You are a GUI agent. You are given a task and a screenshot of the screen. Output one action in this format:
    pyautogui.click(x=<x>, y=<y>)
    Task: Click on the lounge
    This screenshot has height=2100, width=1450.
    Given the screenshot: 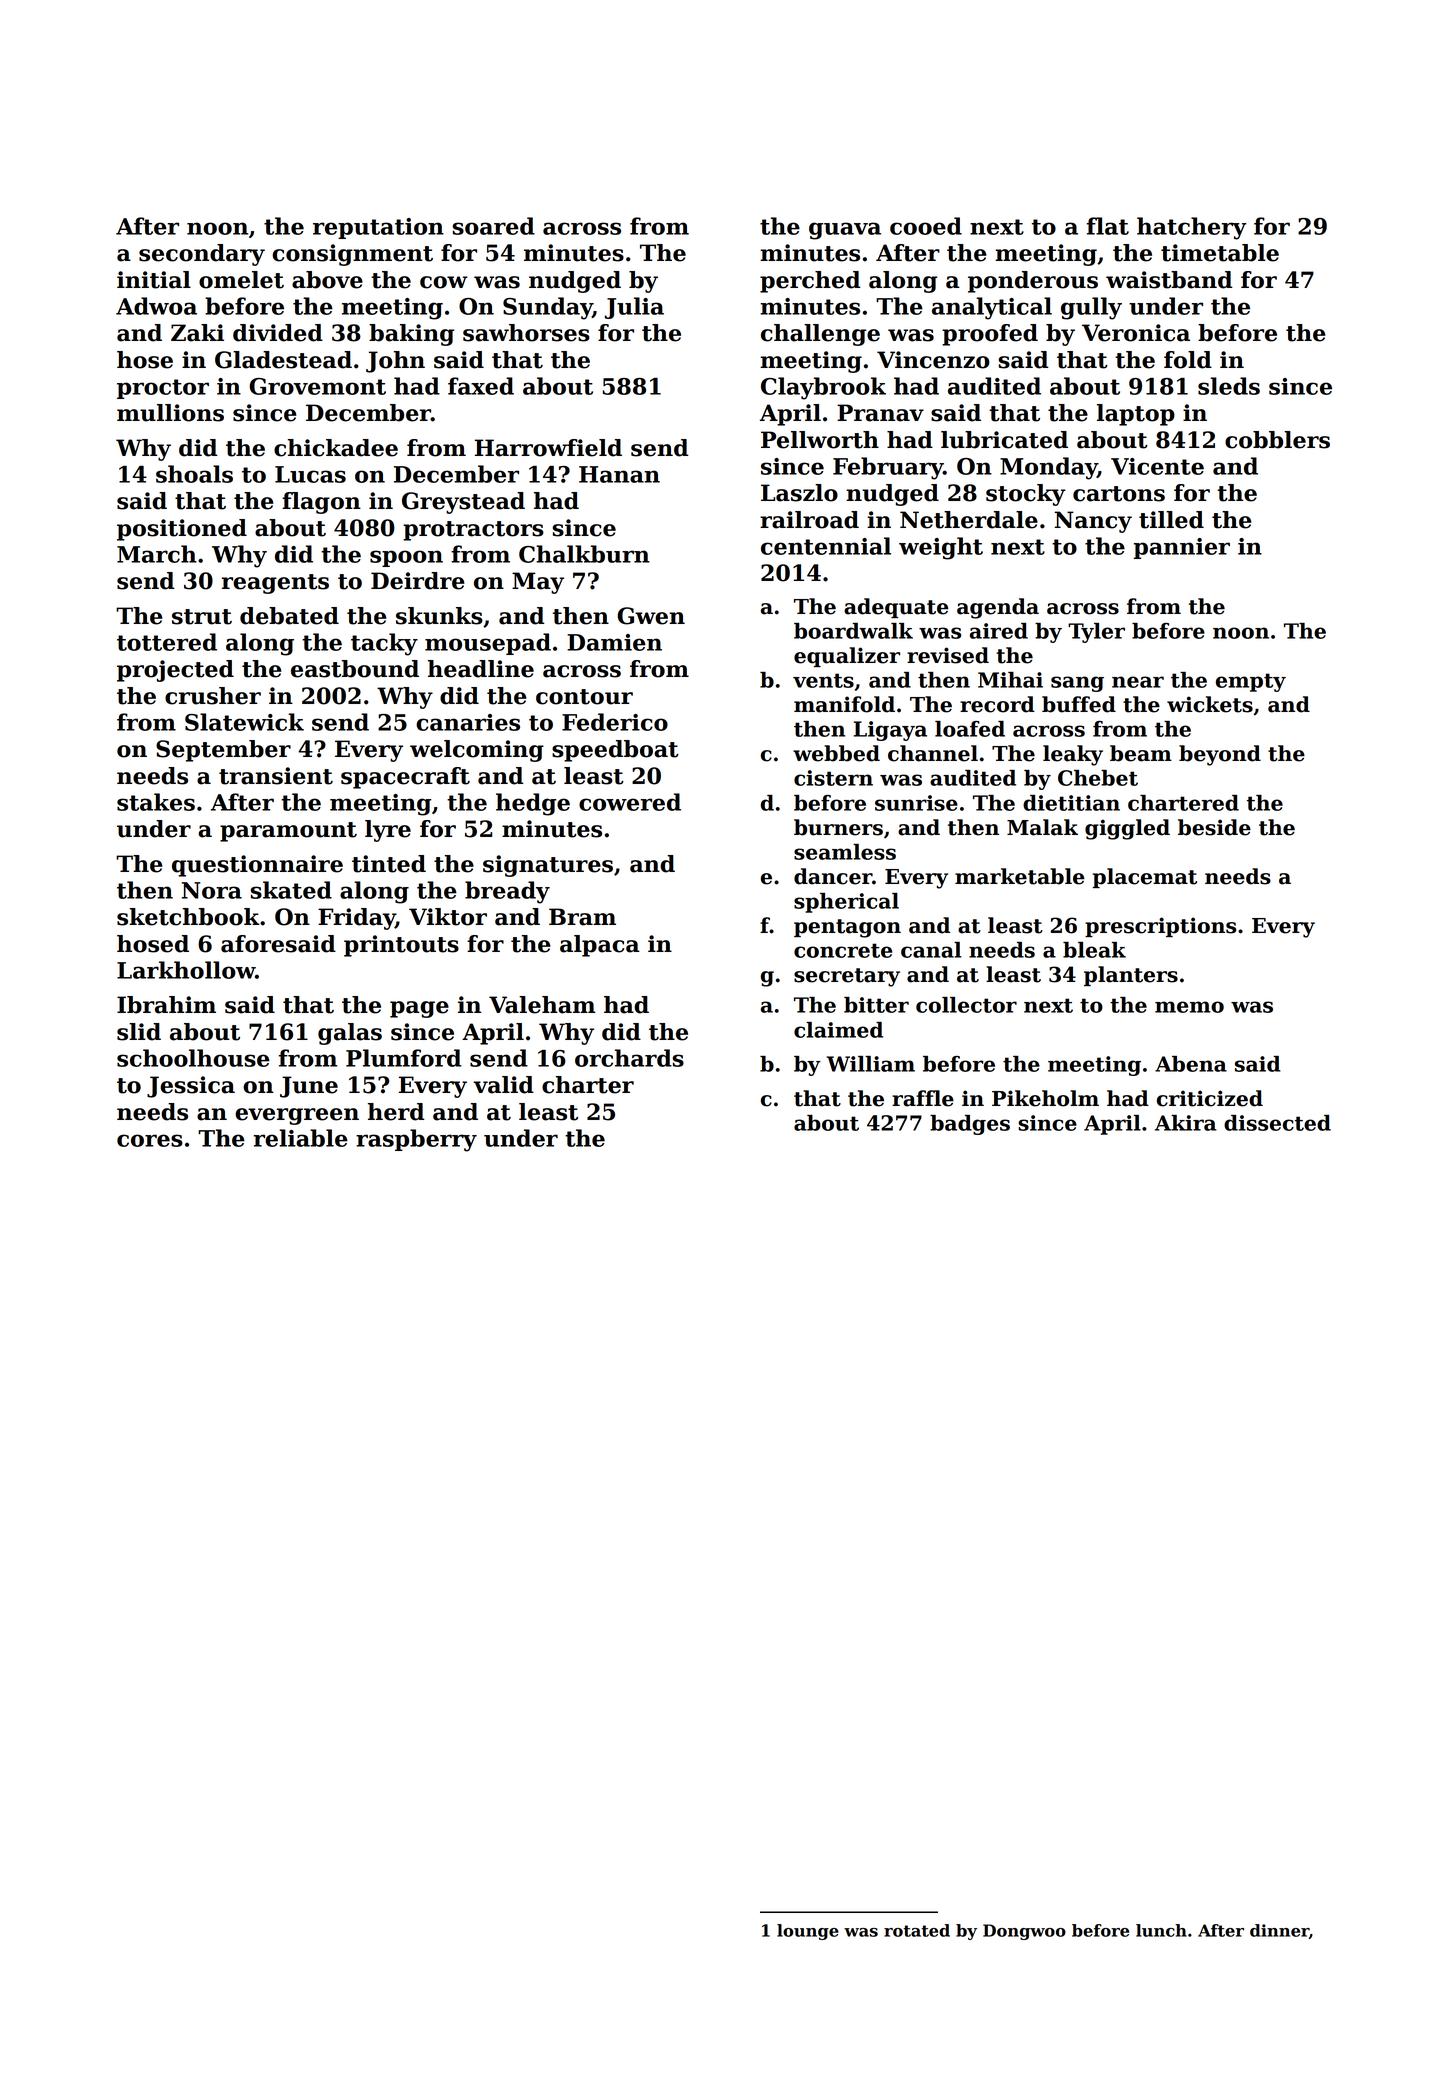 What is the action you would take?
    pyautogui.click(x=808, y=1932)
